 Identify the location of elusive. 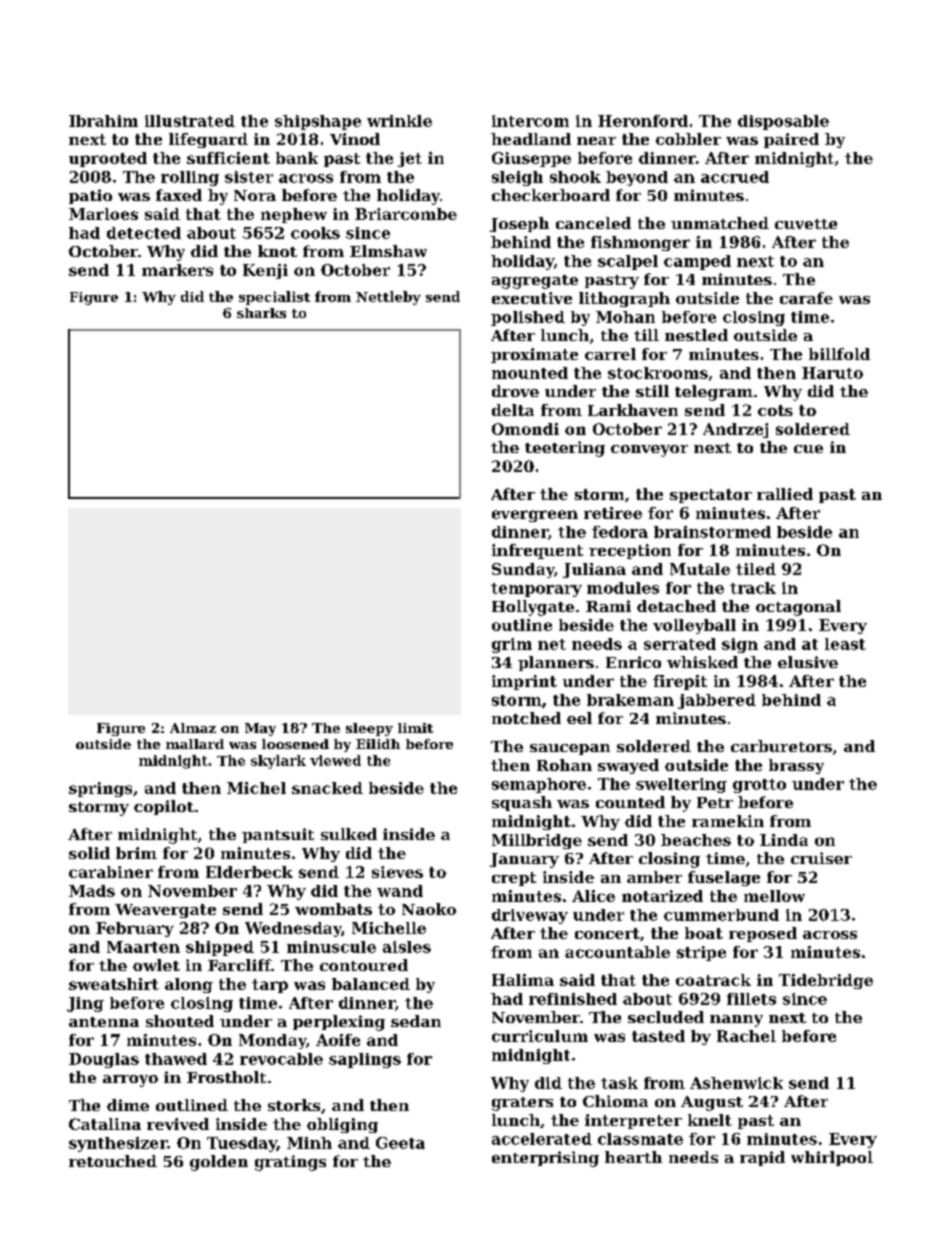
(808, 662).
